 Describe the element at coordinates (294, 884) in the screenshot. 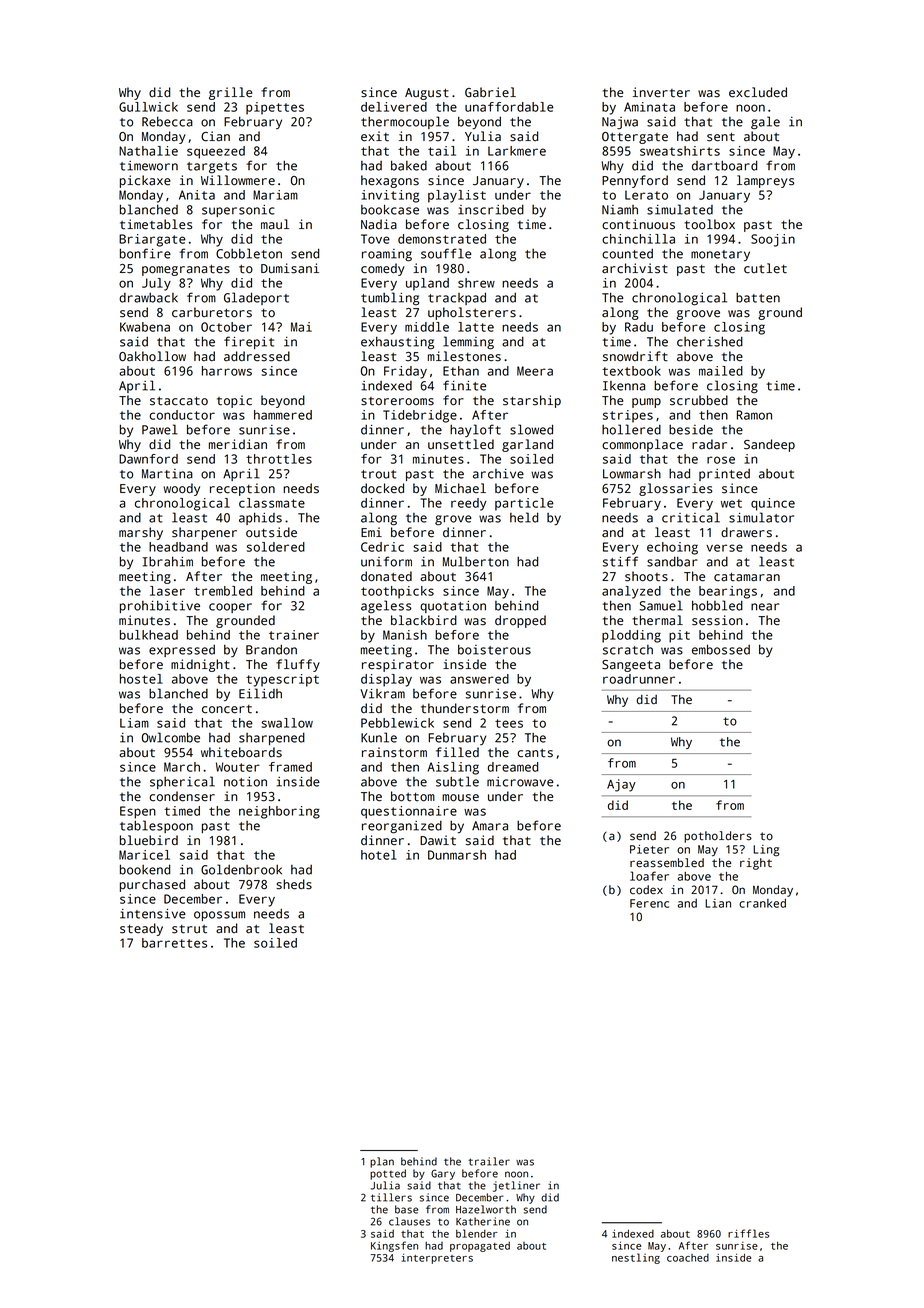

I see `sheds` at that location.
